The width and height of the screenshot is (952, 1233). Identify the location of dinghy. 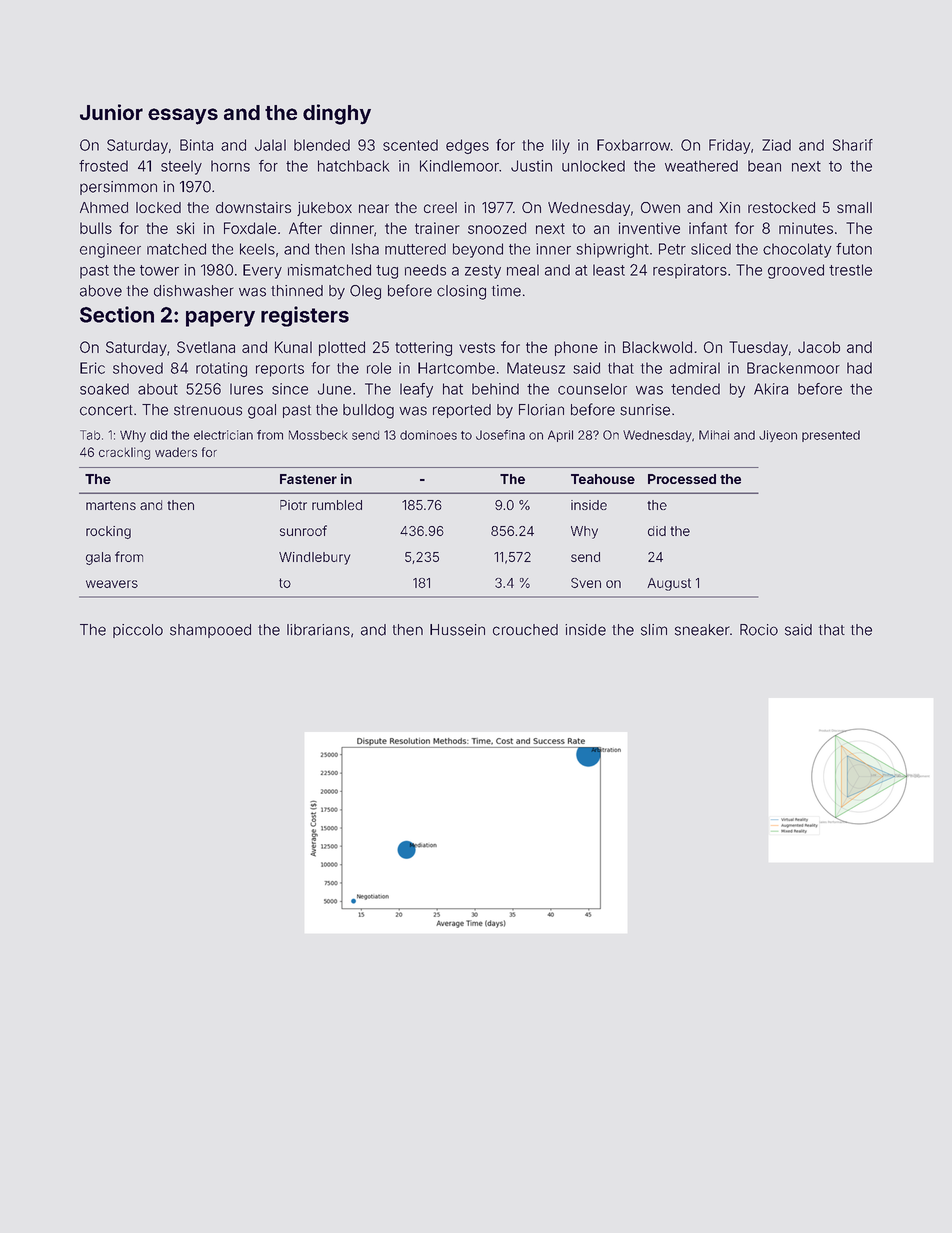
(337, 114).
